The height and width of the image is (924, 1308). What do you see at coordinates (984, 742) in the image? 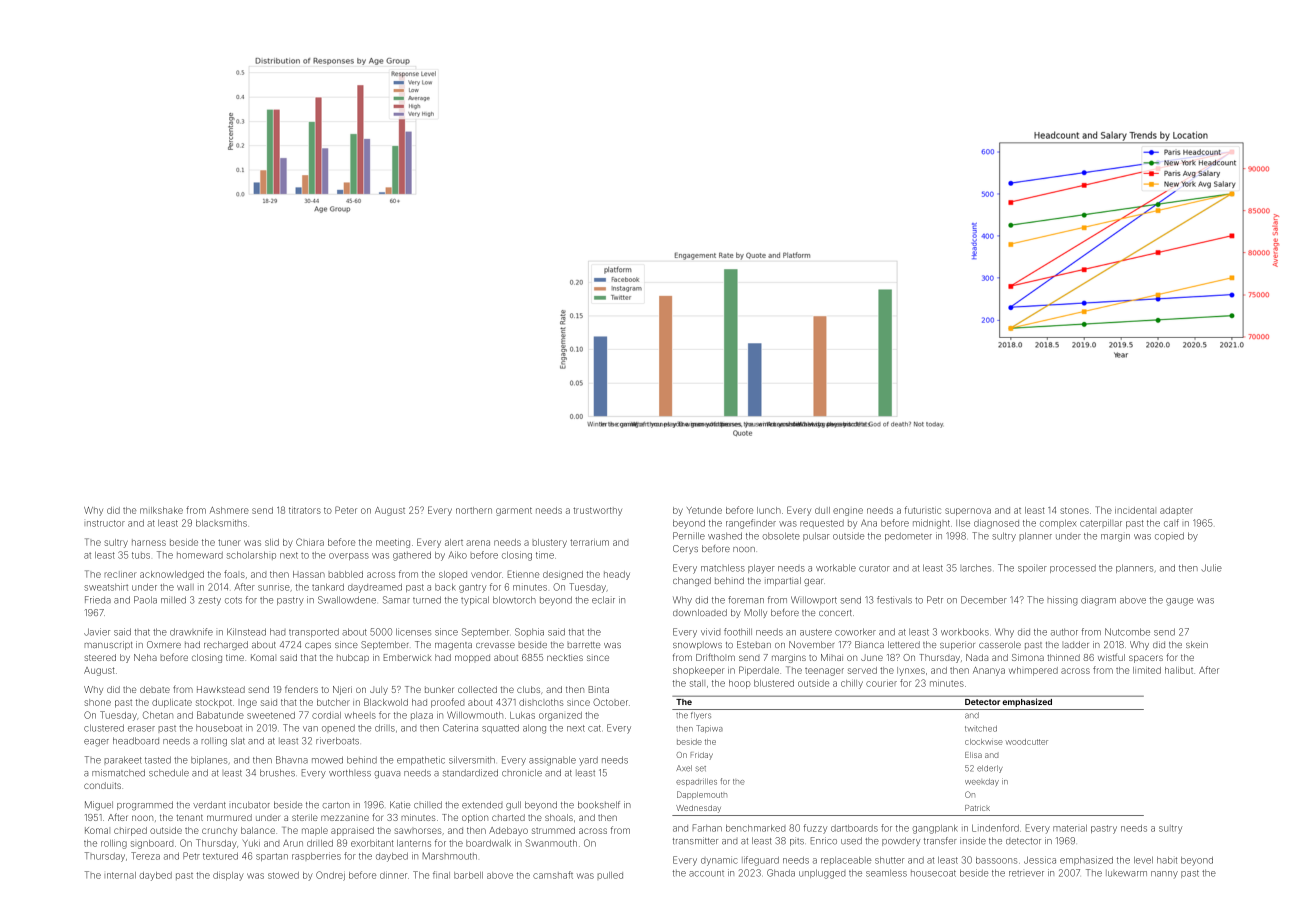
I see `clockwise` at bounding box center [984, 742].
